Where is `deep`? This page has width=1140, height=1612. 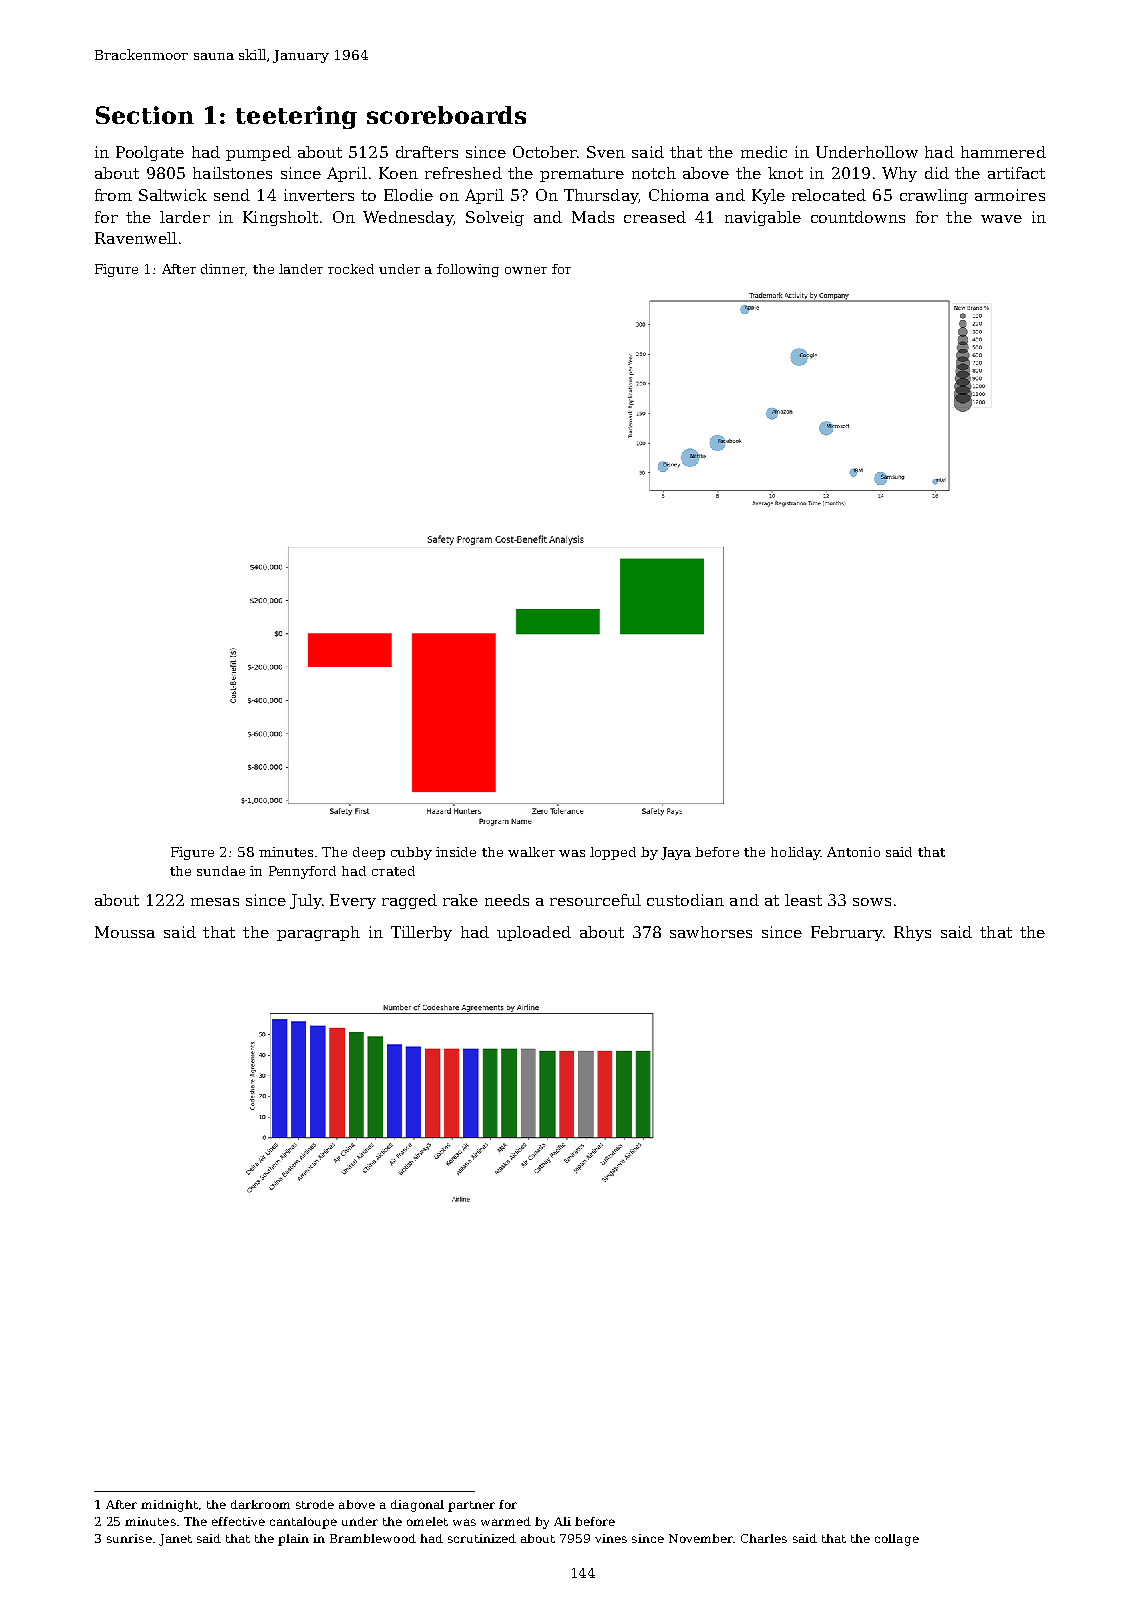 deep is located at coordinates (369, 853).
